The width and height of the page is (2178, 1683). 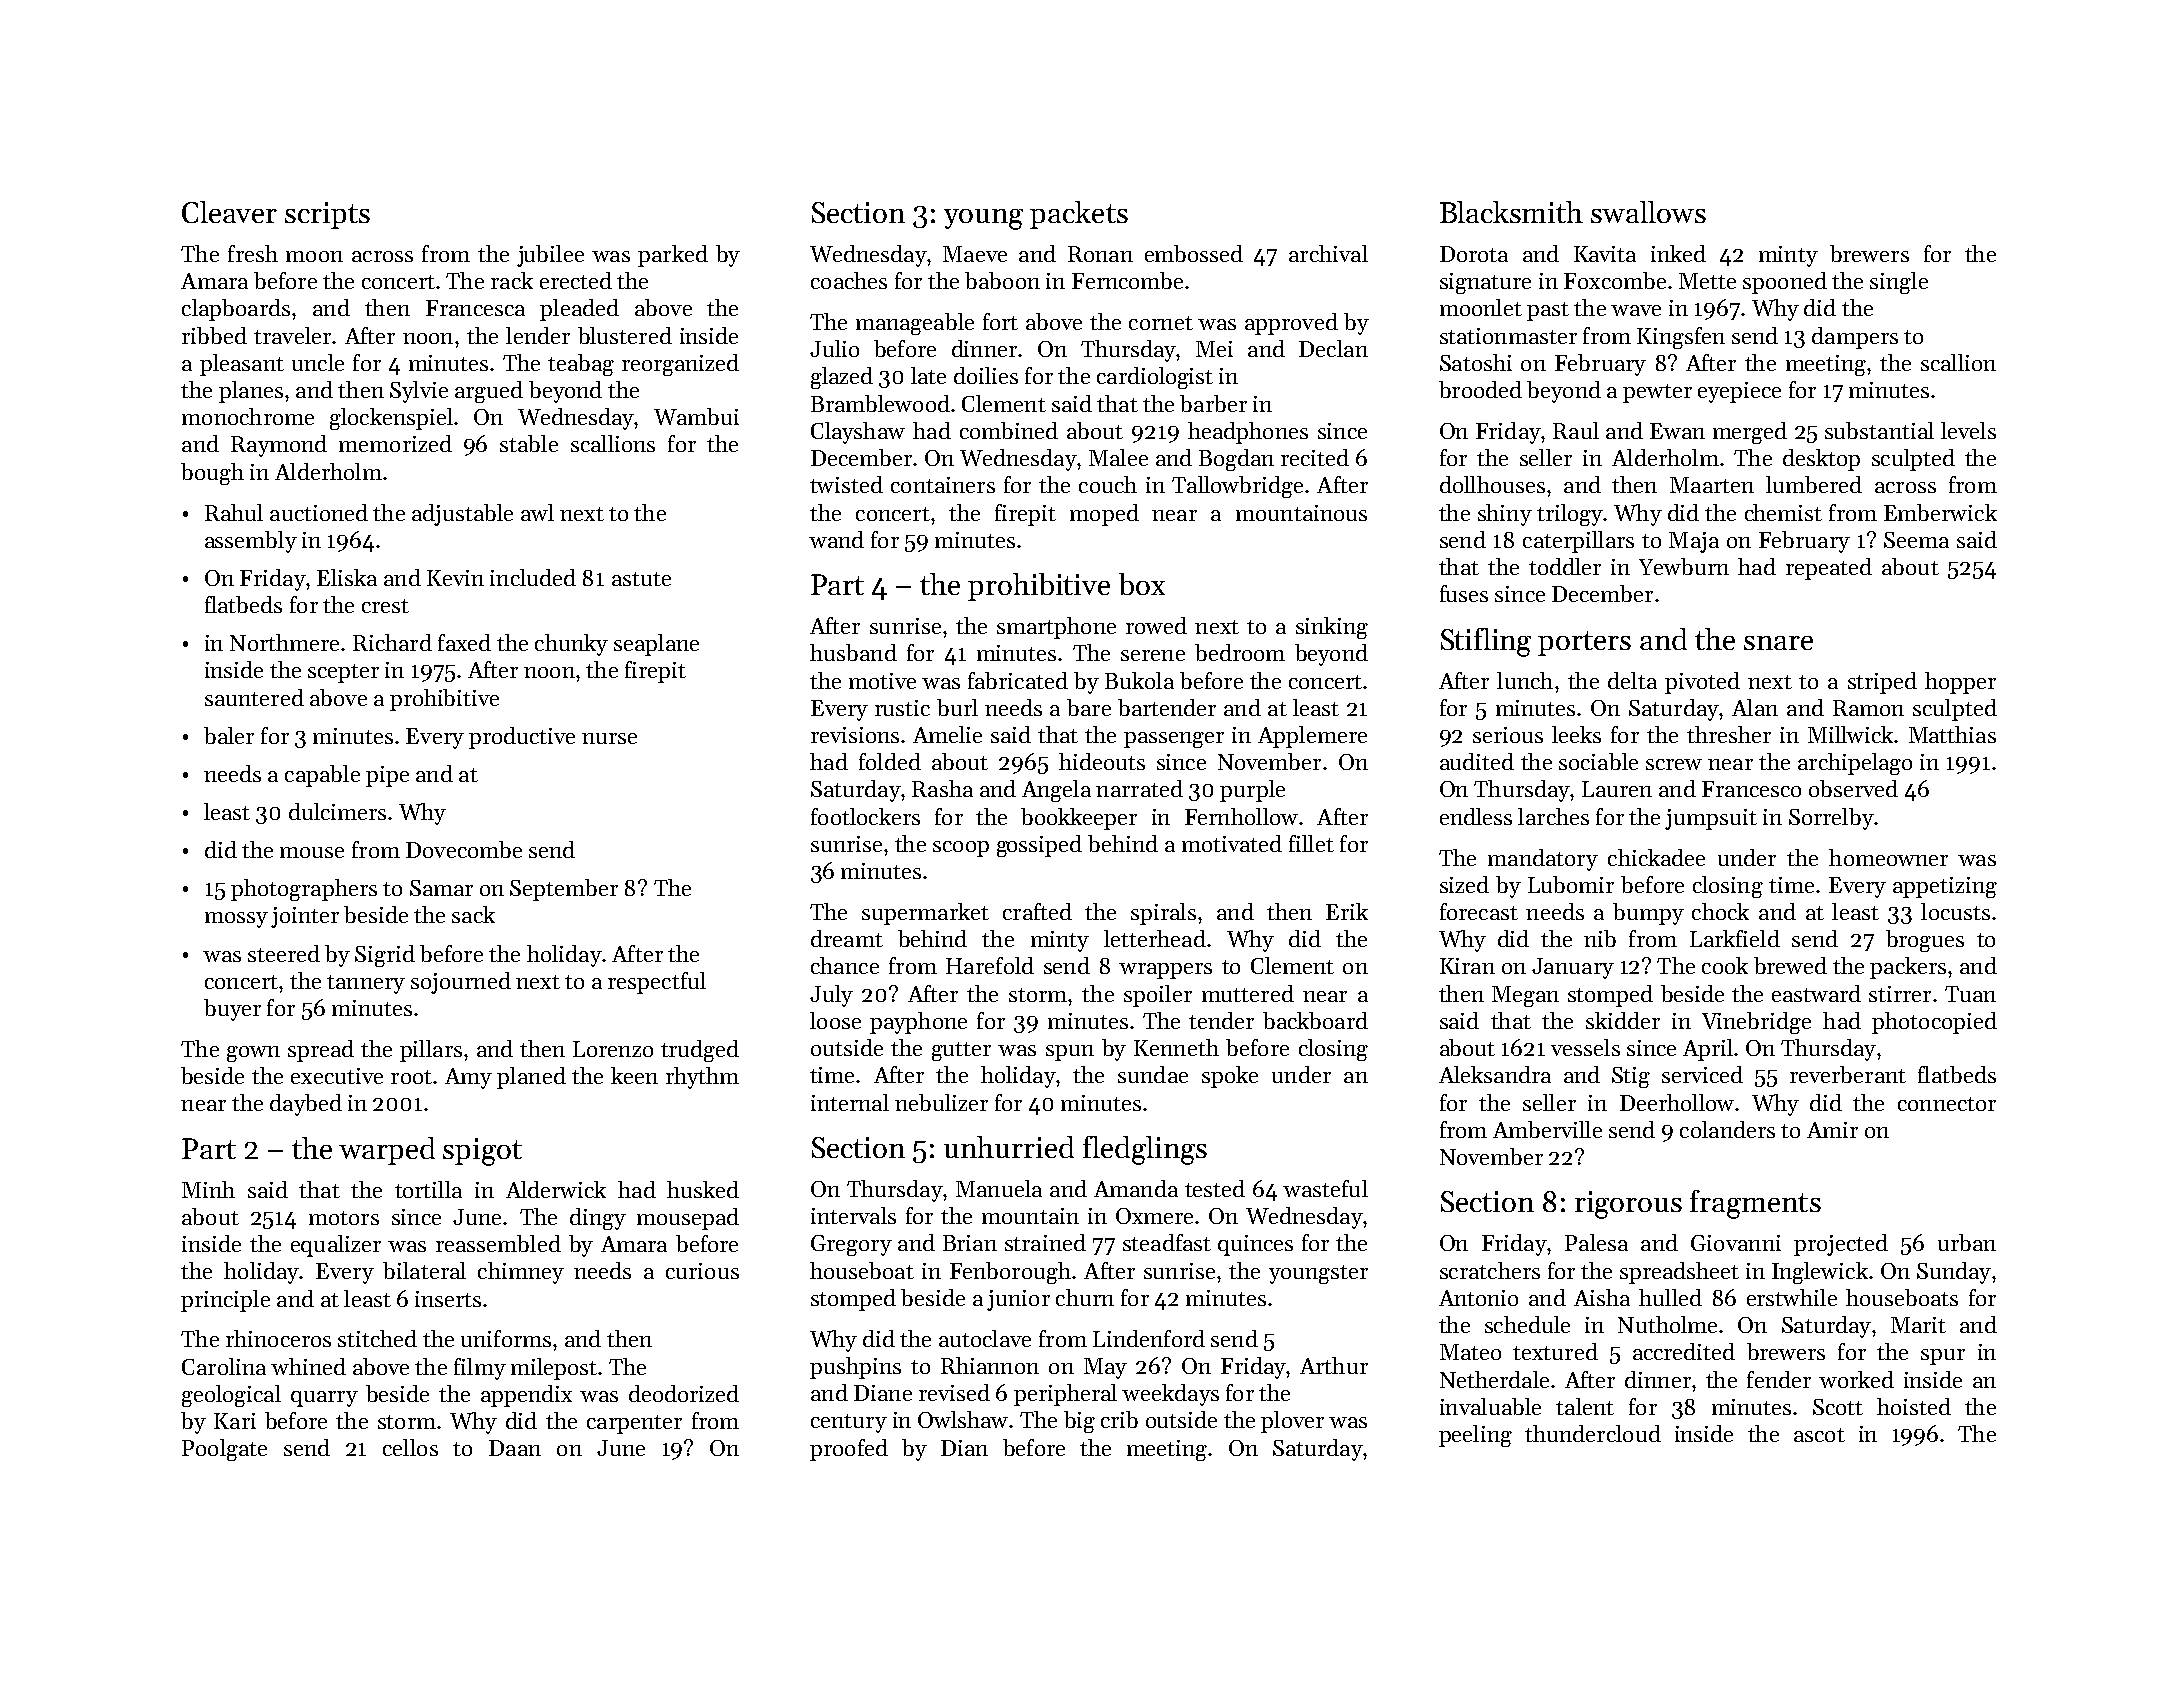 I want to click on single, so click(x=1899, y=283).
